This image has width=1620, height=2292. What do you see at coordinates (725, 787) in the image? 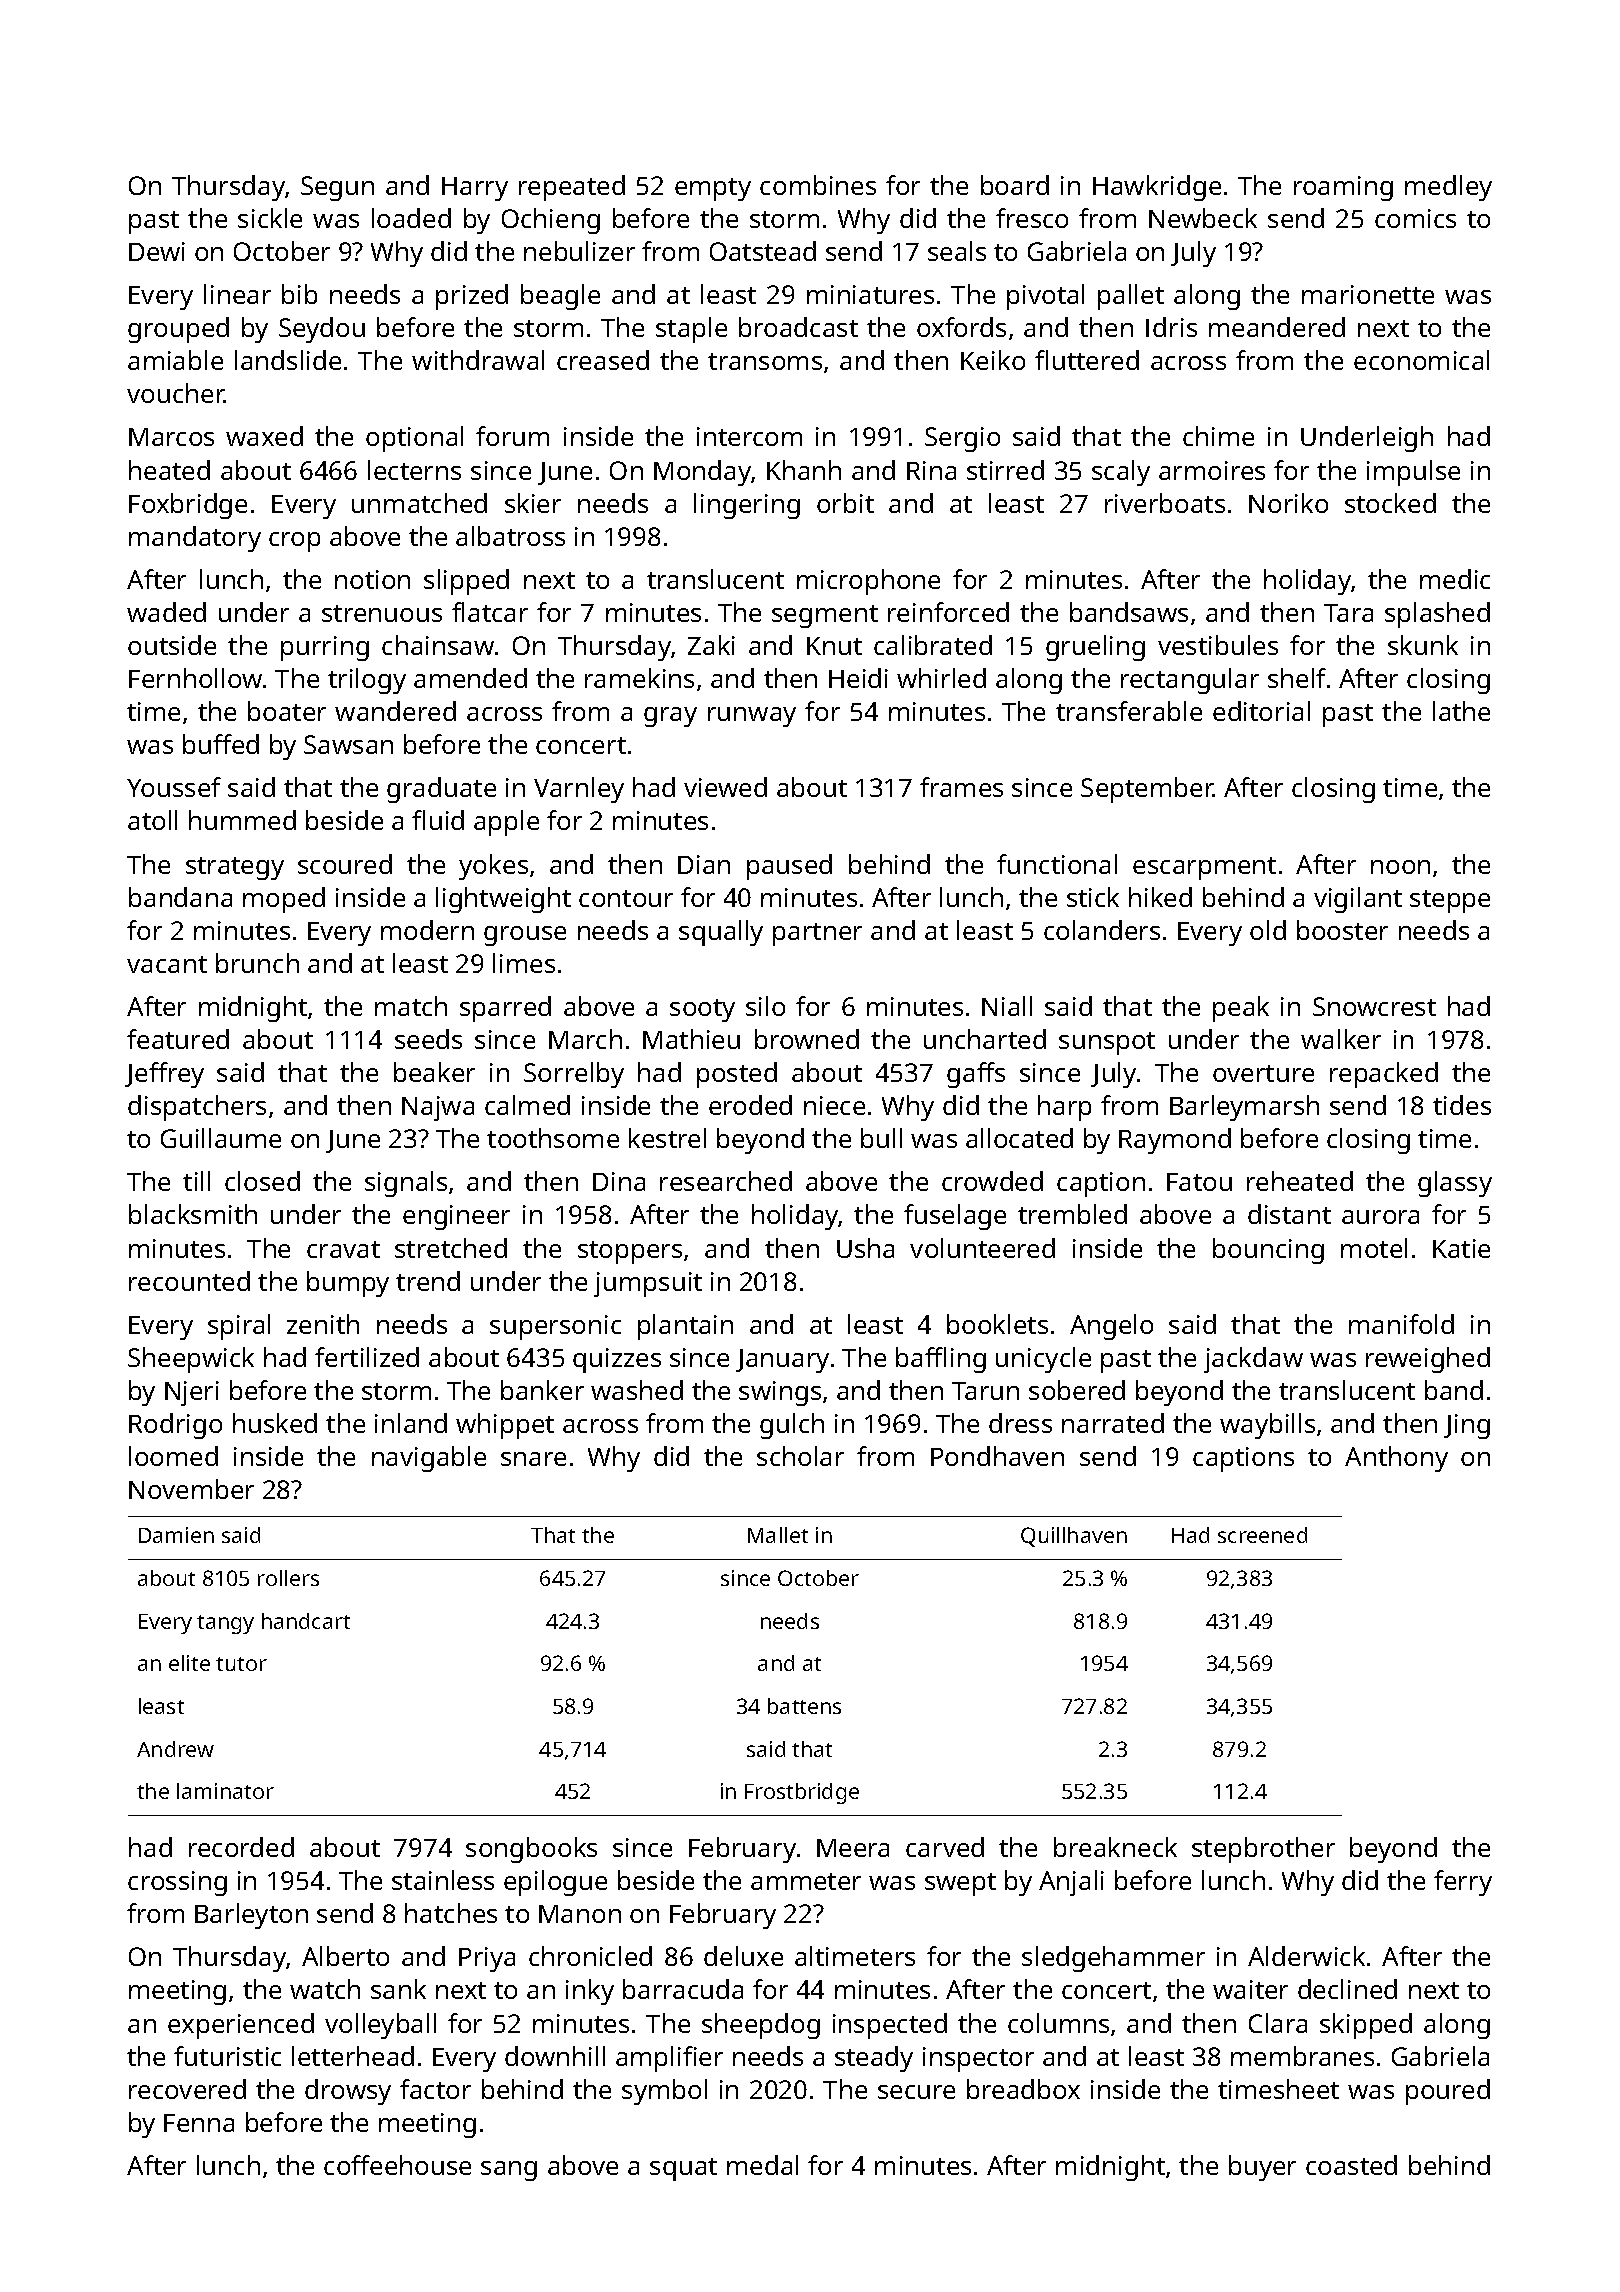
I see `viewed` at bounding box center [725, 787].
